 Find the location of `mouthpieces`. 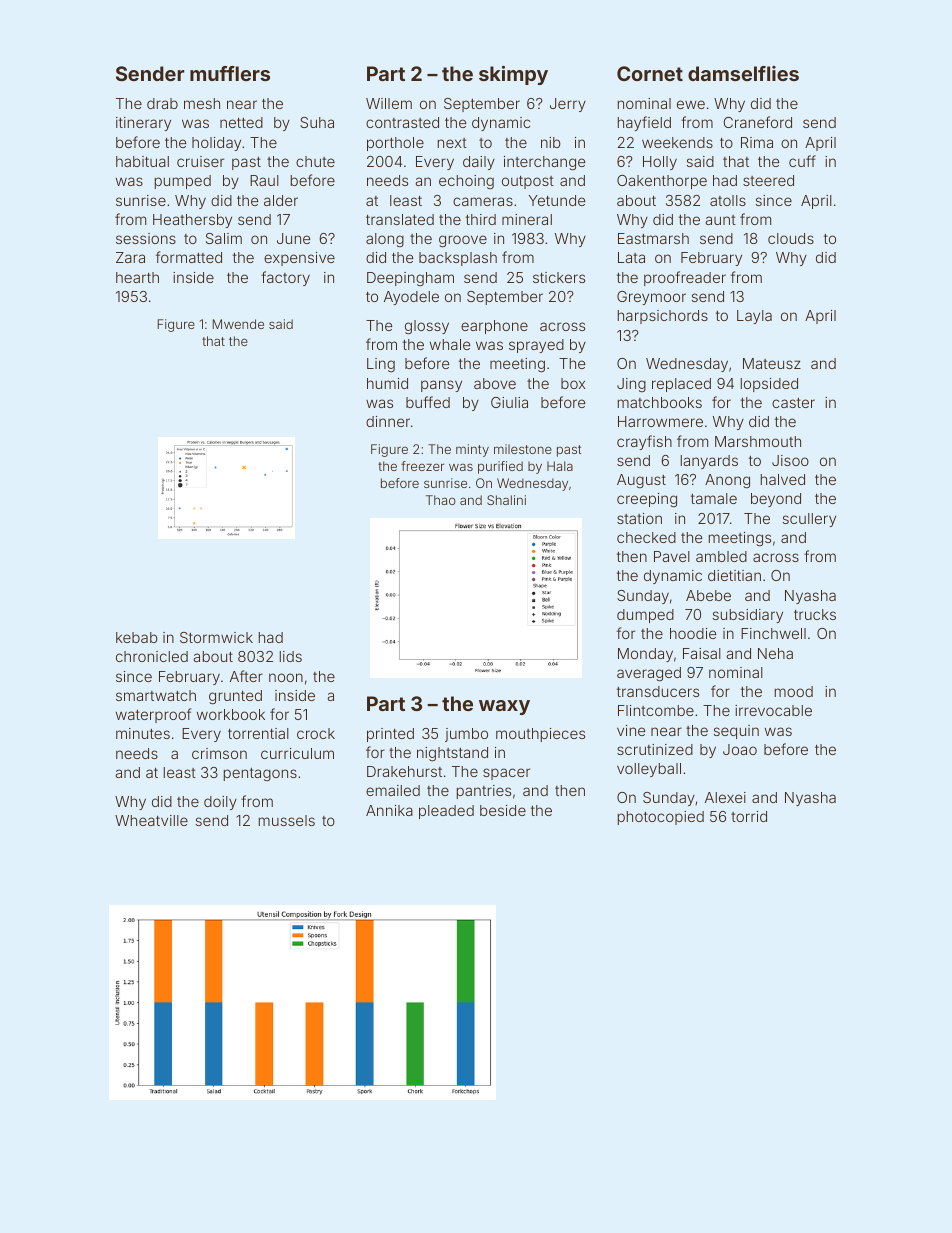

mouthpieces is located at coordinates (540, 735).
